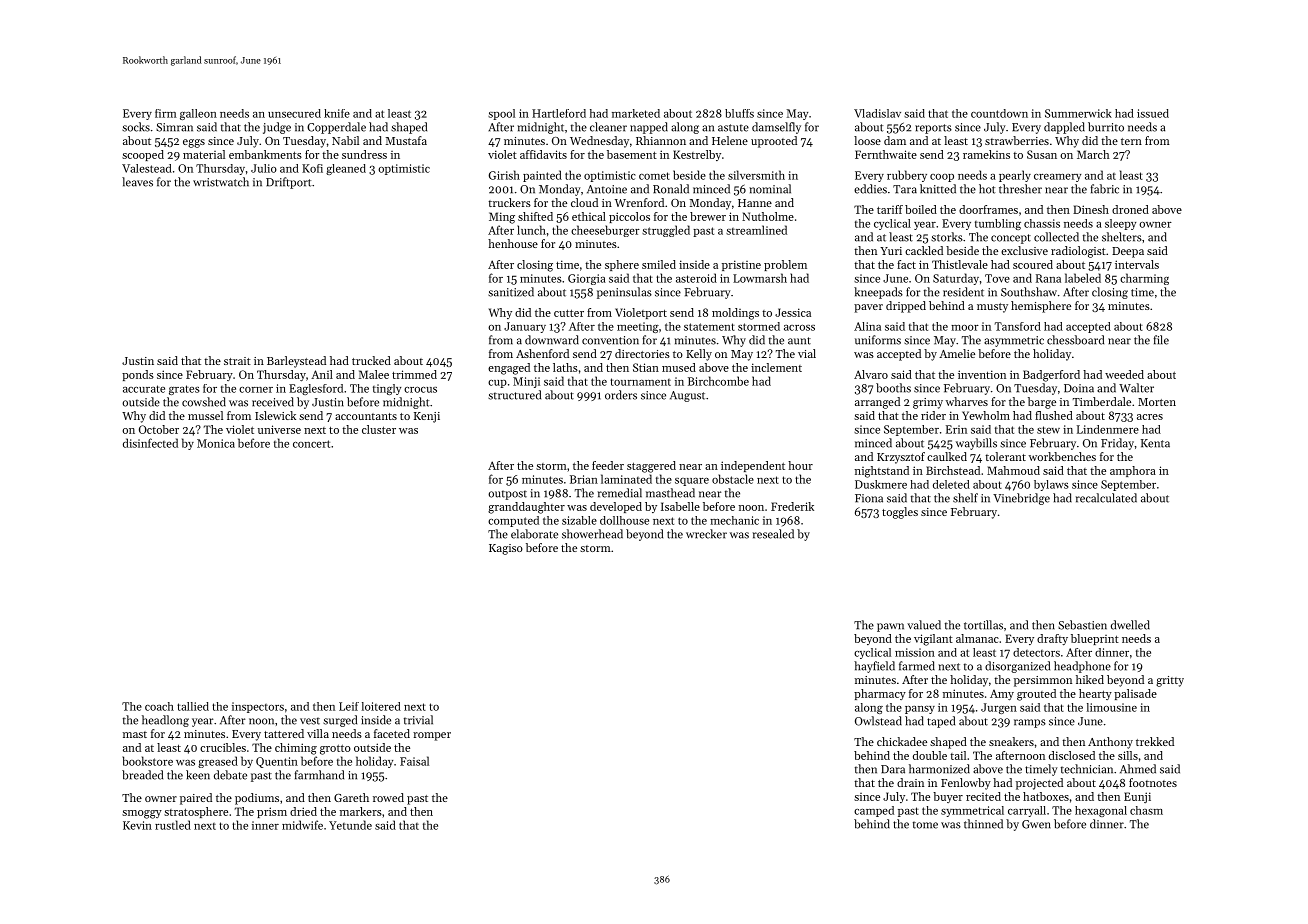 The width and height of the screenshot is (1308, 924). What do you see at coordinates (902, 741) in the screenshot?
I see `chickadee` at bounding box center [902, 741].
